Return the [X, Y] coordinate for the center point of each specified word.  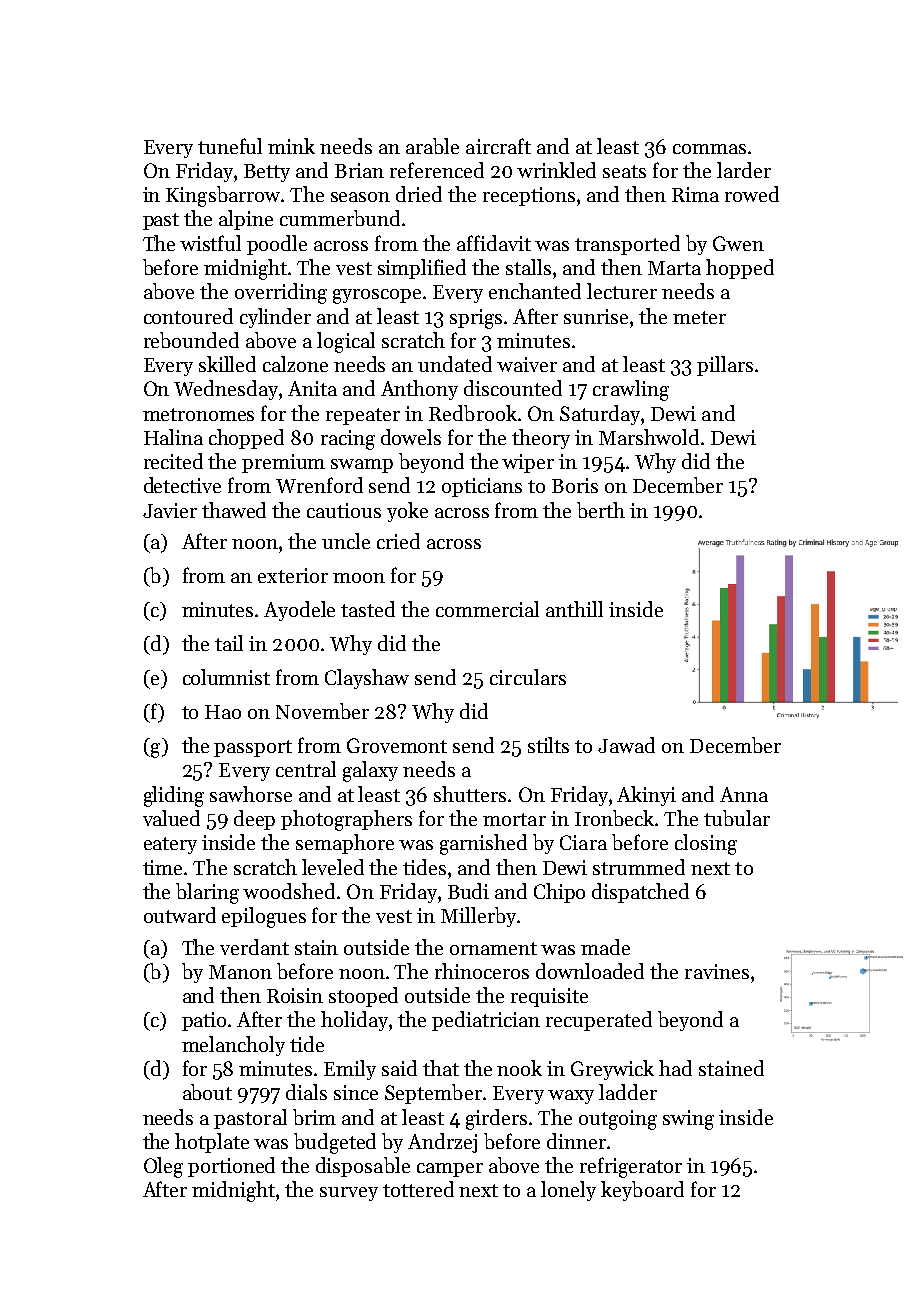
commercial [487, 609]
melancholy [233, 1046]
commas [709, 149]
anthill [574, 609]
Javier [170, 510]
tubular [737, 818]
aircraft [498, 146]
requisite [549, 997]
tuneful [230, 146]
